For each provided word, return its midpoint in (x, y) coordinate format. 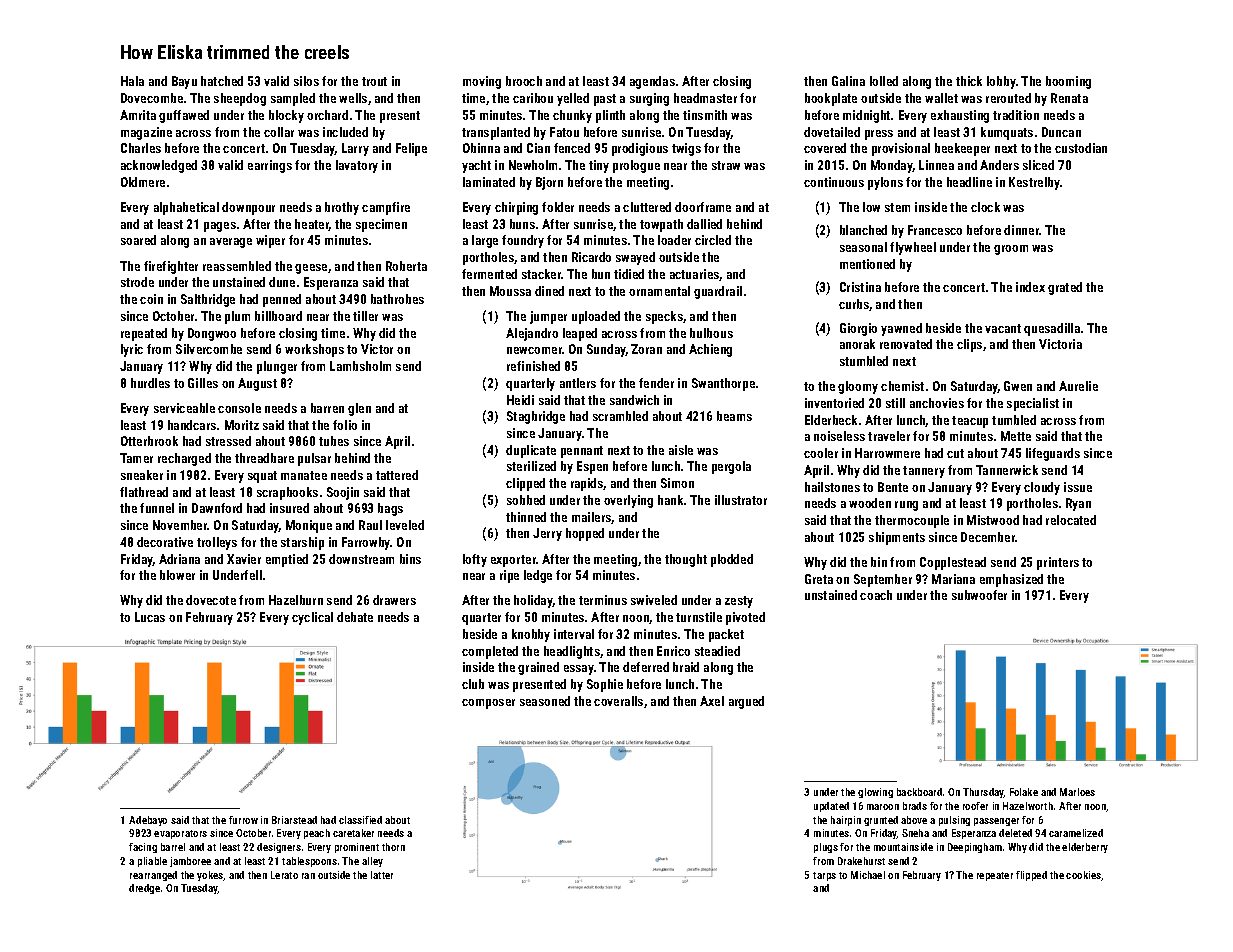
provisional (901, 149)
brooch (524, 81)
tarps (824, 876)
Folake (1024, 792)
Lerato (284, 875)
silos (306, 81)
